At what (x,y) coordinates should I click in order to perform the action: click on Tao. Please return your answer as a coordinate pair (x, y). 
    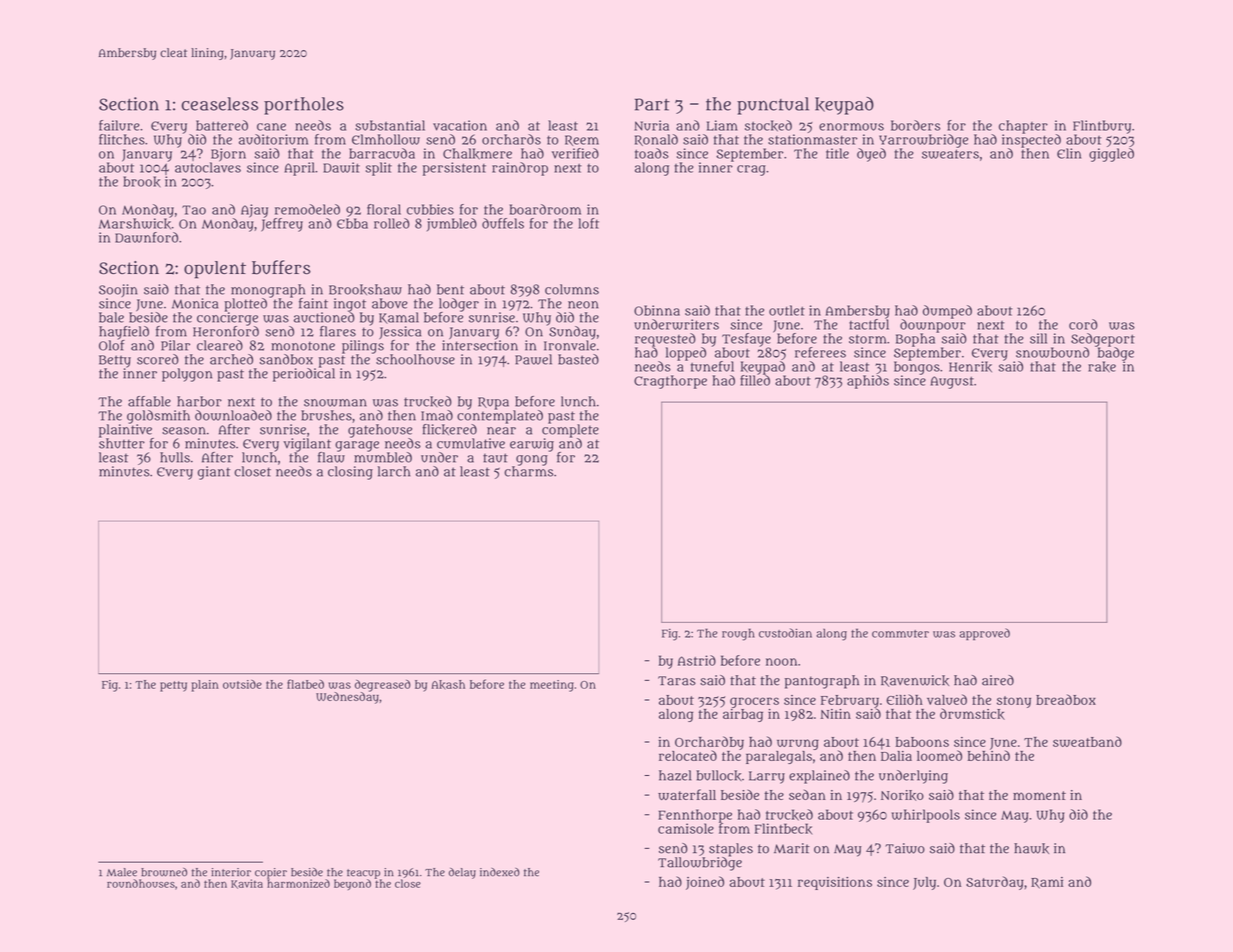
    Looking at the image, I should click on (194, 210).
